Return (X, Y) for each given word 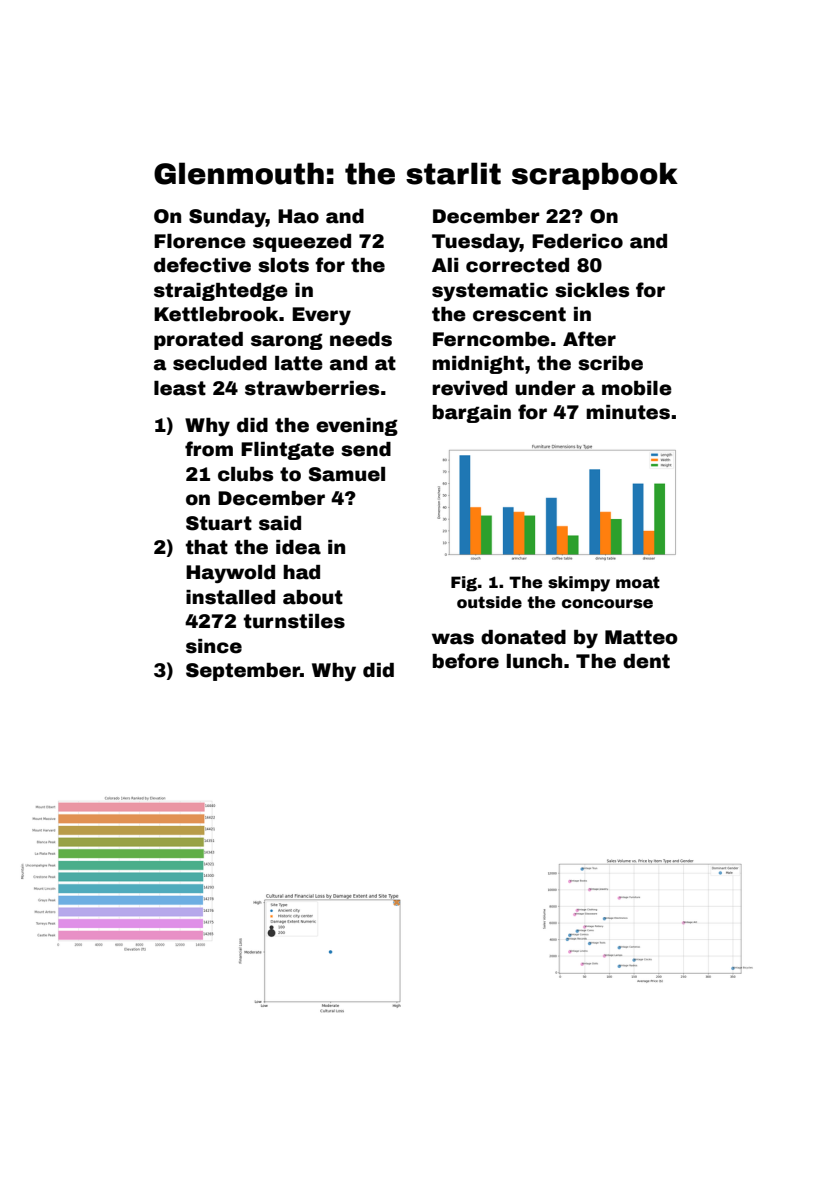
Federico (577, 241)
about (313, 597)
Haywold (230, 574)
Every (321, 316)
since (214, 646)
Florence (200, 241)
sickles (592, 290)
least (180, 388)
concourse (607, 604)
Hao (298, 216)
